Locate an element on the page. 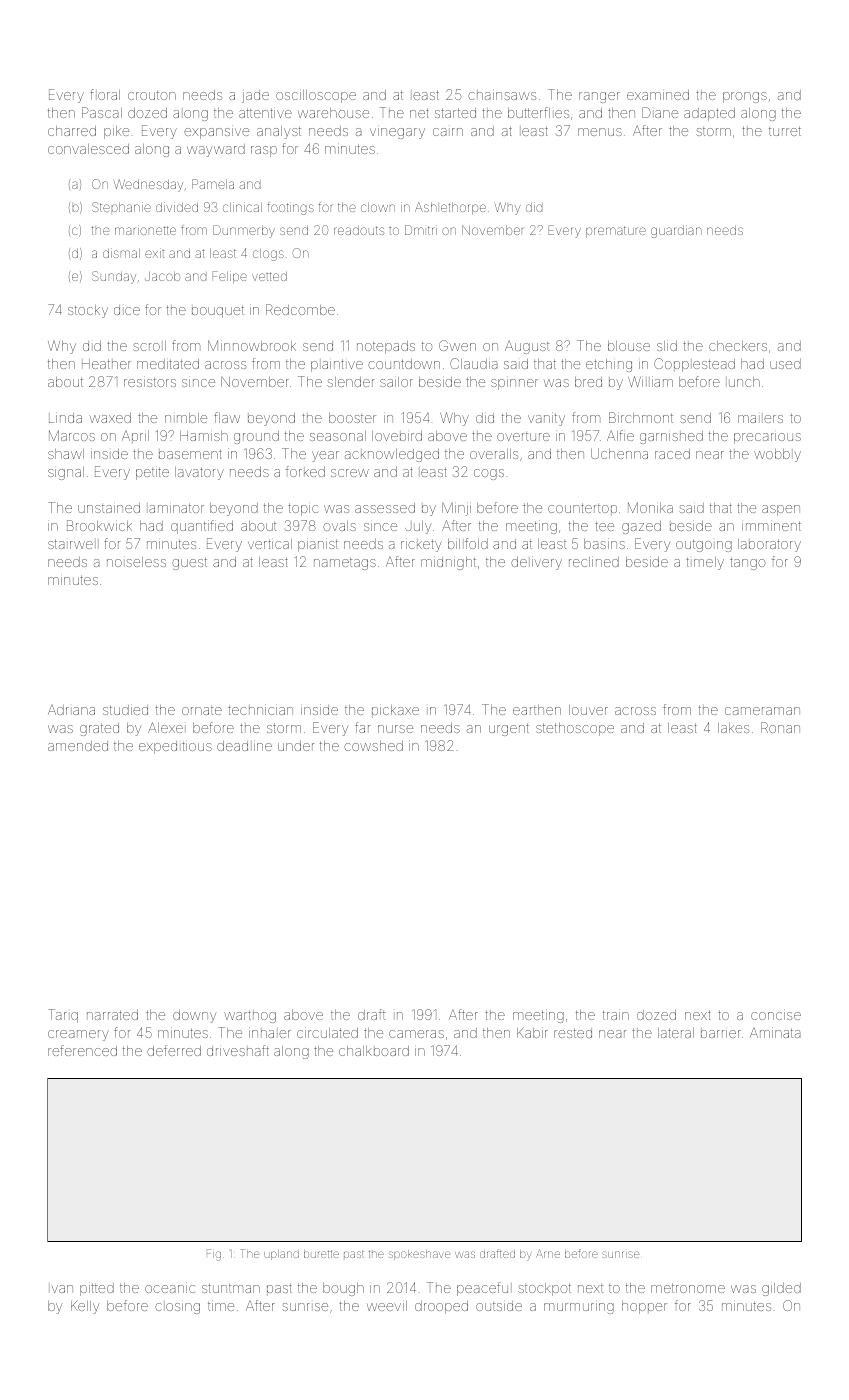 The width and height of the image is (849, 1400). signal is located at coordinates (66, 473).
